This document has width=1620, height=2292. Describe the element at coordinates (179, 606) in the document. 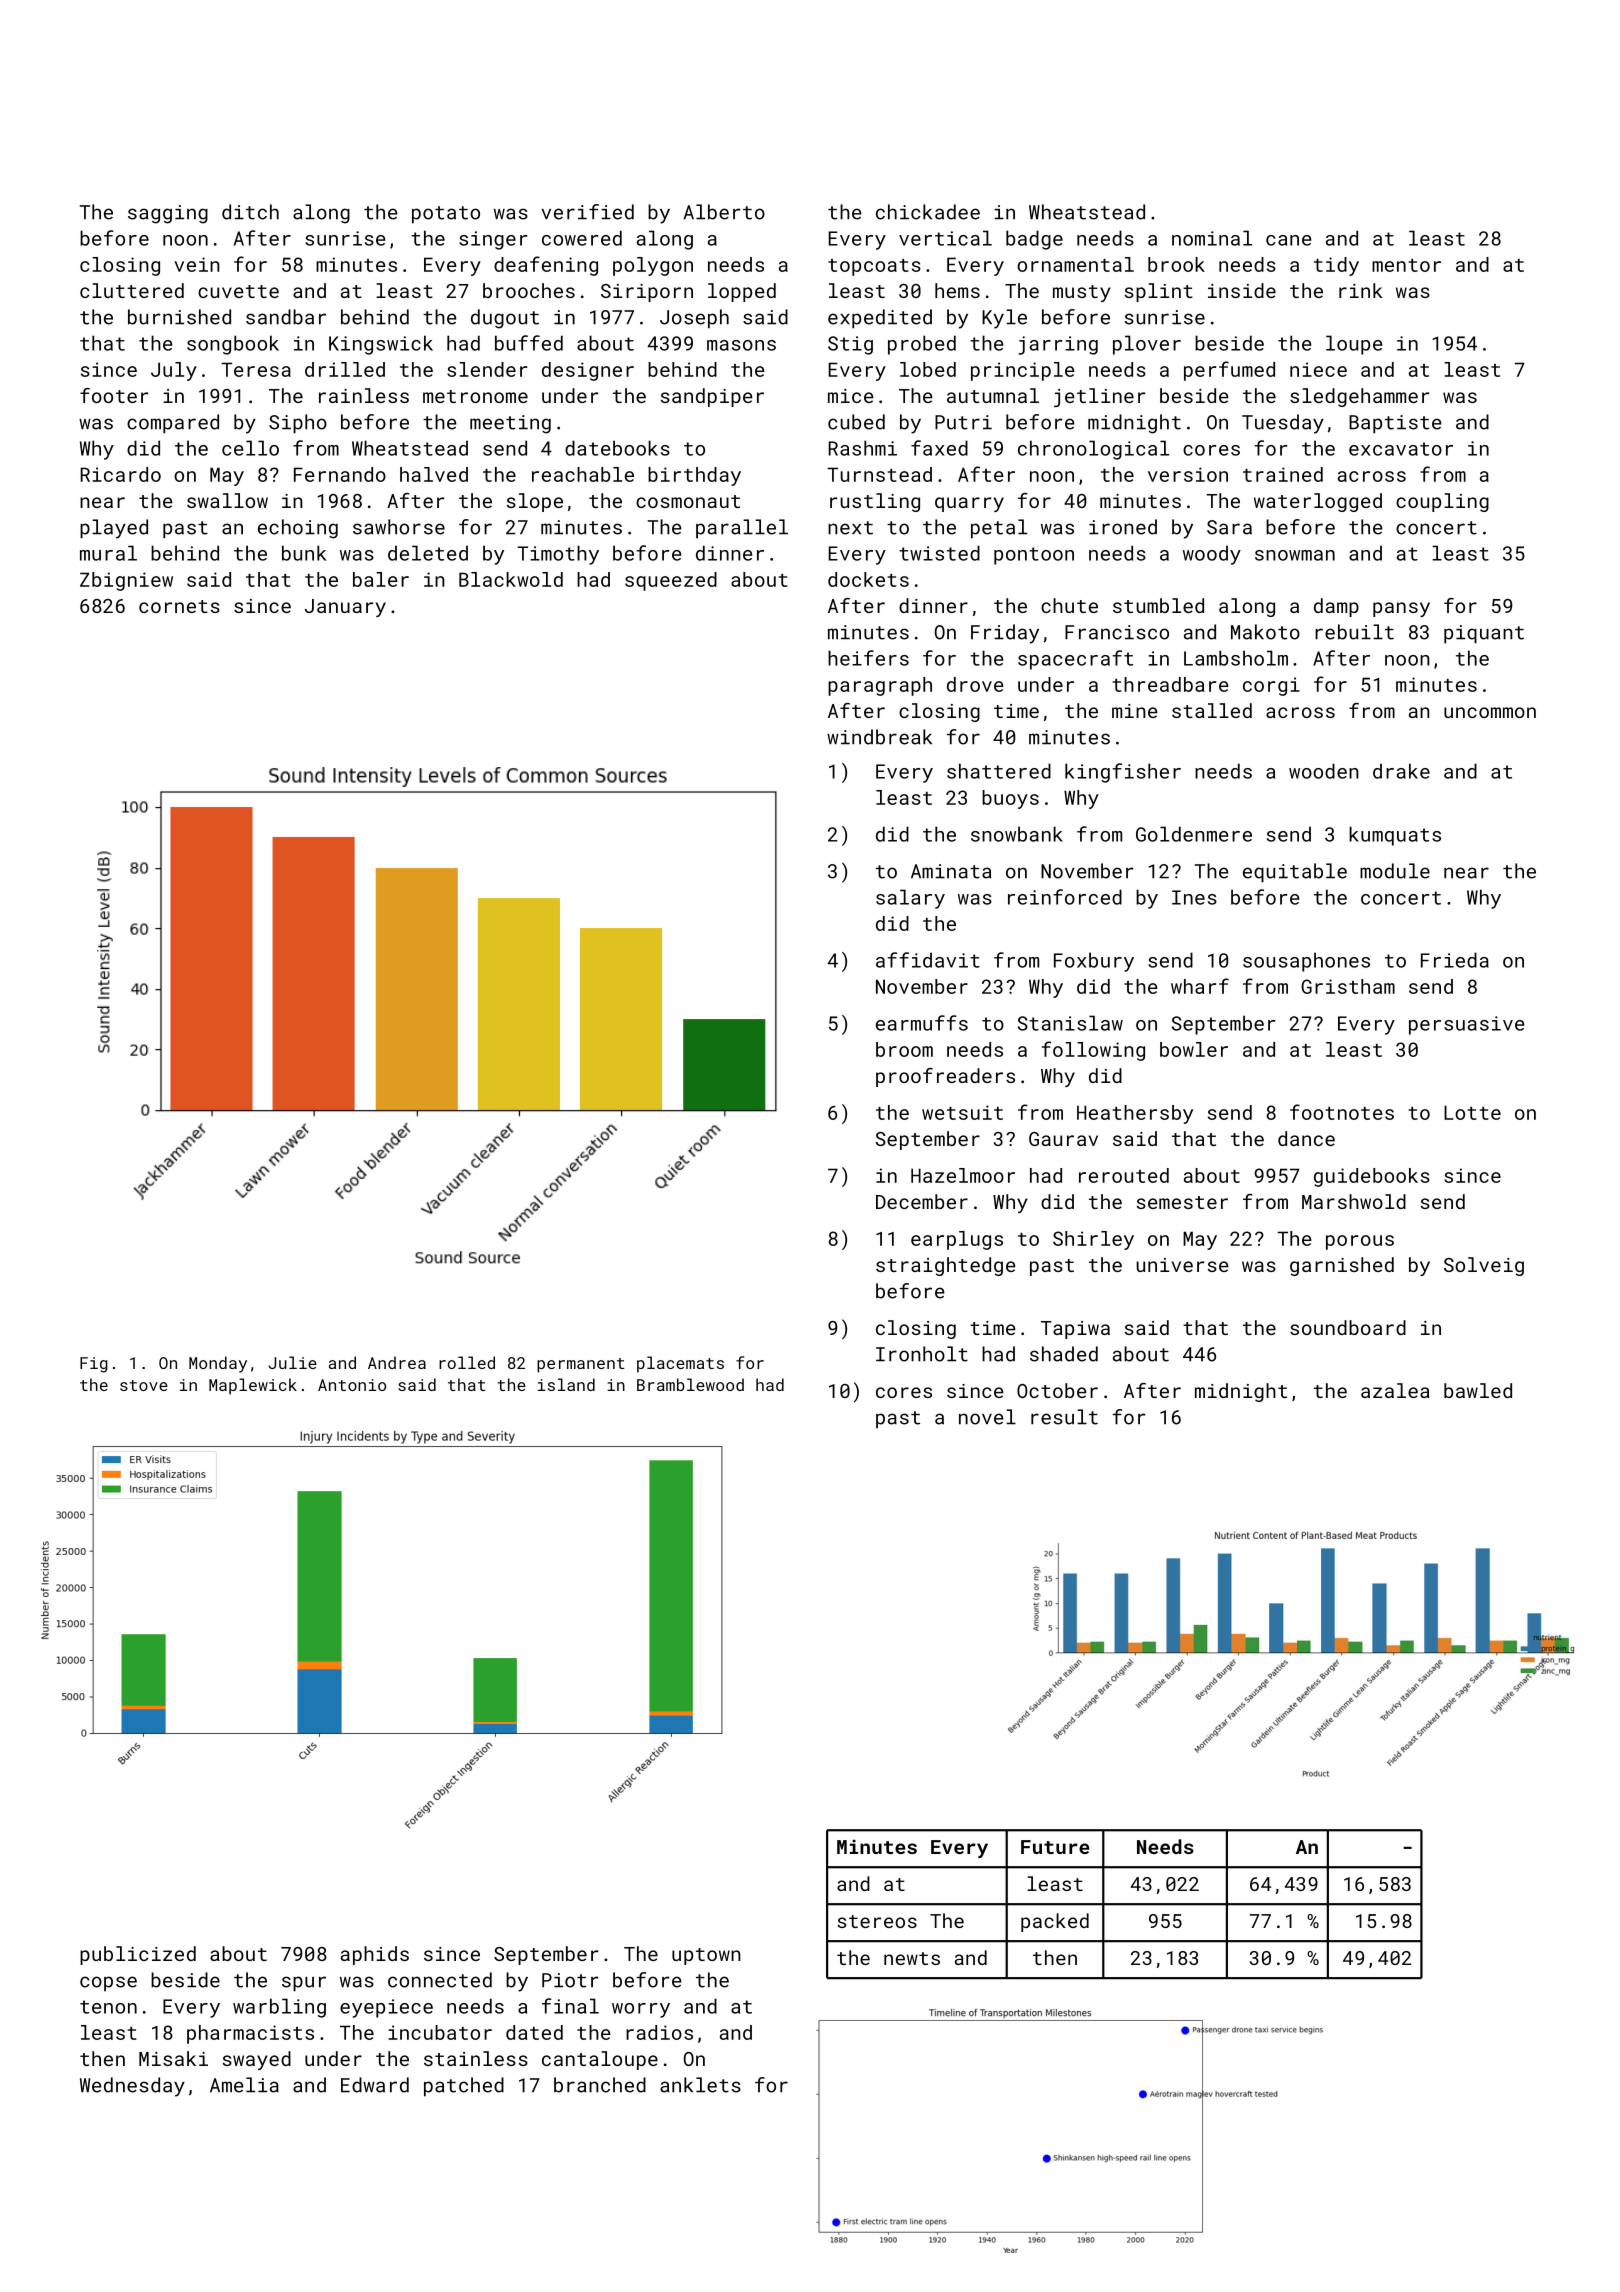

I see `cornets` at that location.
